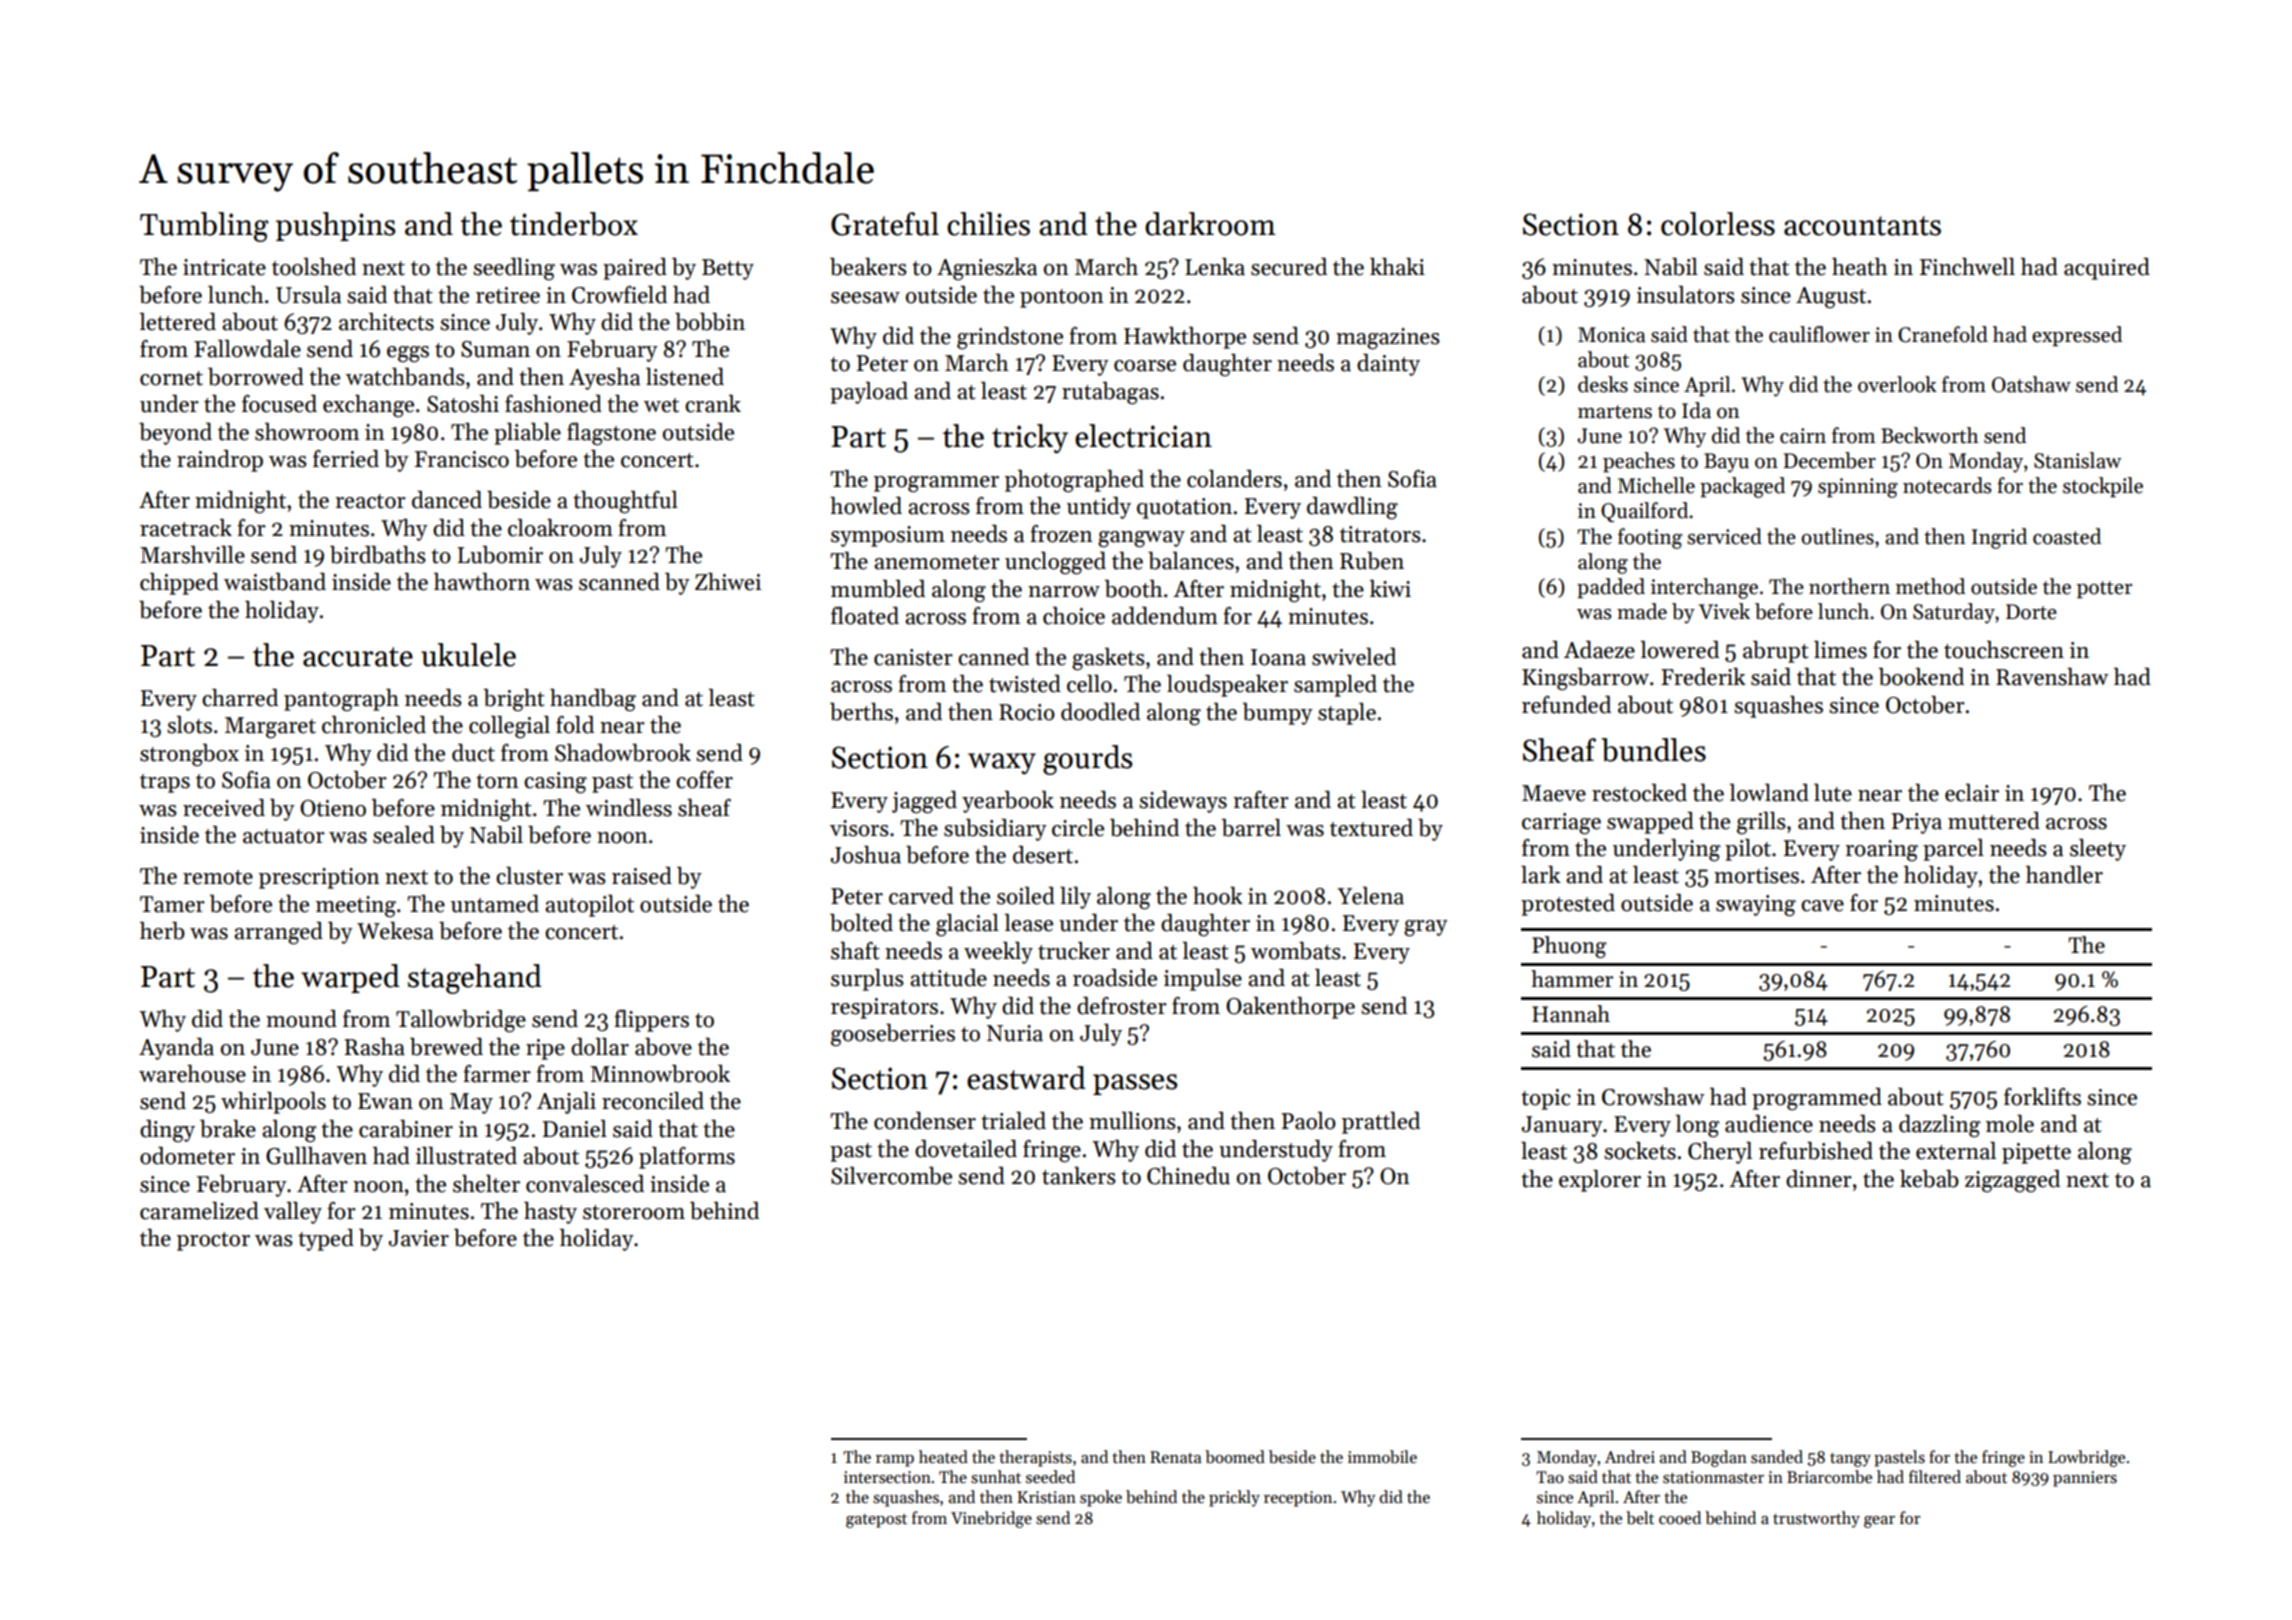 The image size is (2292, 1620). What do you see at coordinates (1185, 338) in the page?
I see `Hawkthorpe` at bounding box center [1185, 338].
